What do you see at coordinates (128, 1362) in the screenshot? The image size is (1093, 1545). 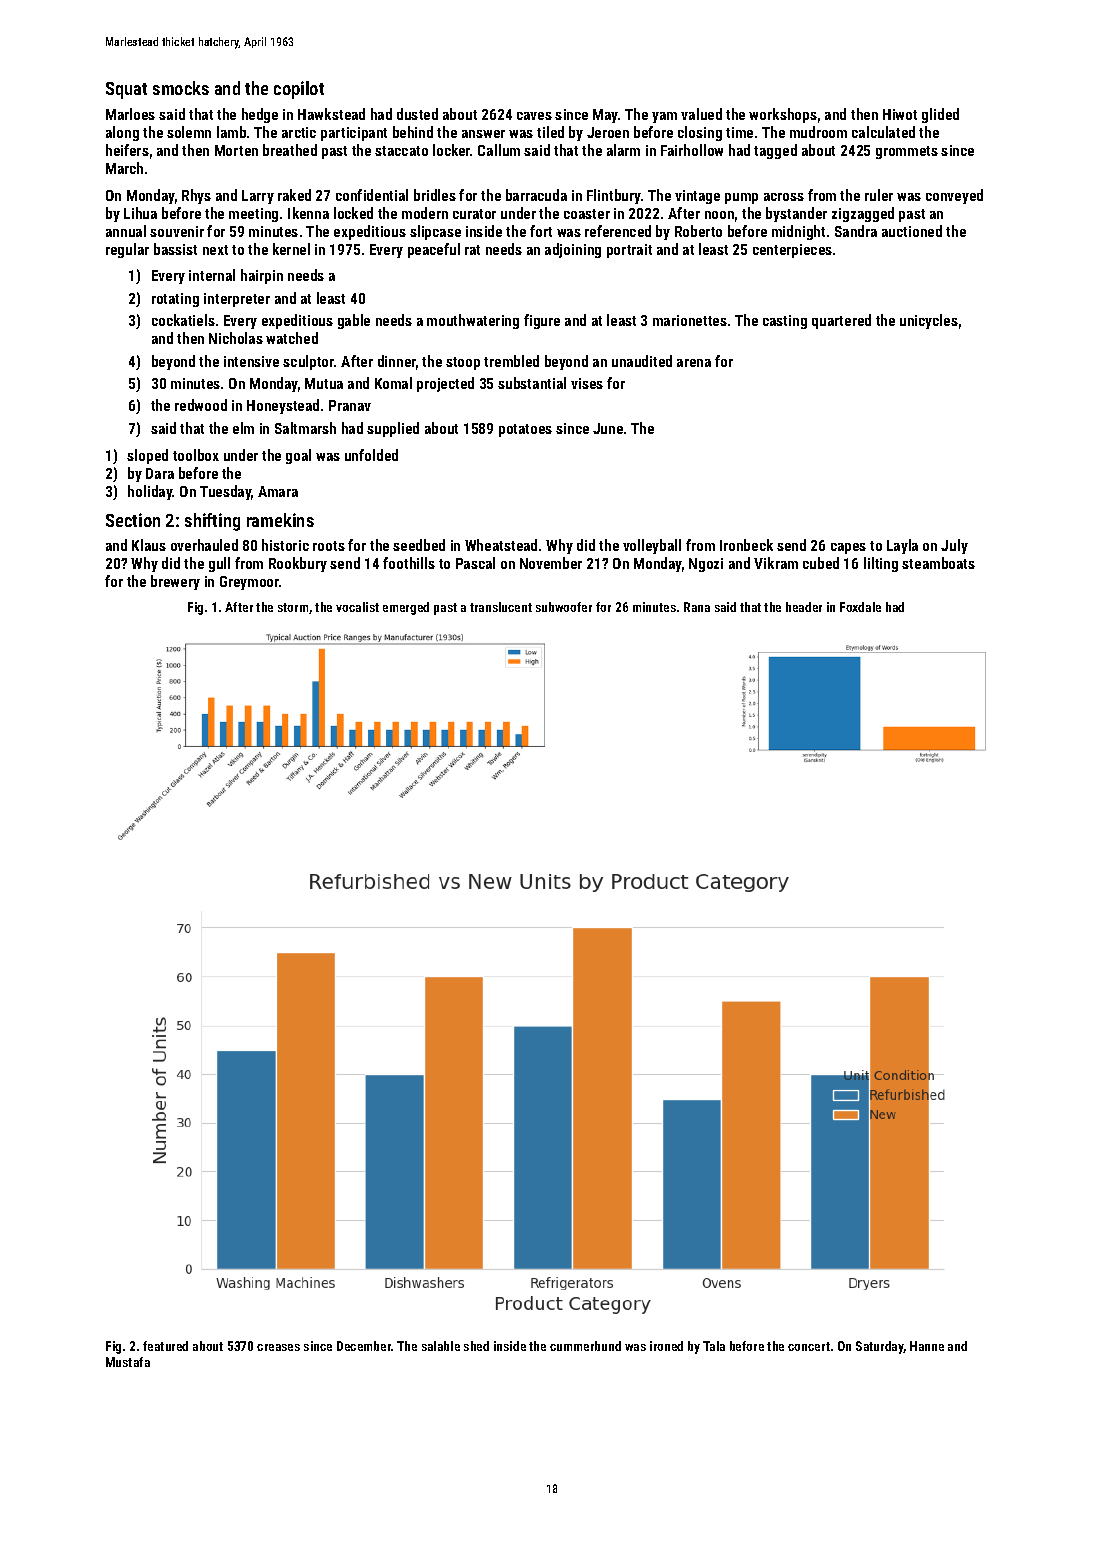 I see `Mustafa` at bounding box center [128, 1362].
